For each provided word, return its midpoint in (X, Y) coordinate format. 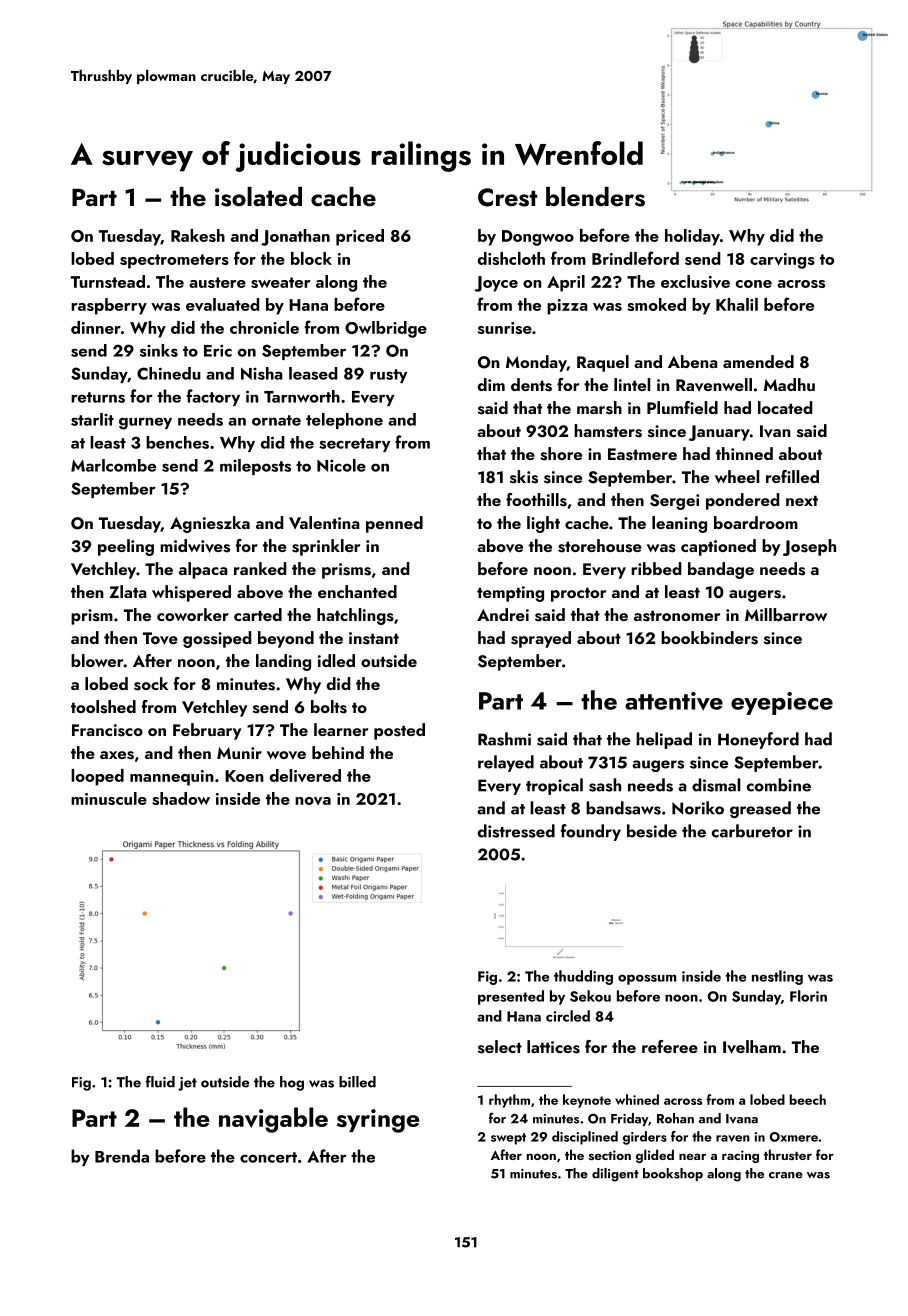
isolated (258, 197)
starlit (92, 419)
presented (511, 997)
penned (394, 524)
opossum (647, 979)
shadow (181, 798)
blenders (595, 197)
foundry (591, 832)
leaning (679, 524)
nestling (777, 977)
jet (187, 1084)
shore (561, 454)
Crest (507, 197)
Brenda (122, 1156)
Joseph (809, 547)
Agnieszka (210, 524)
